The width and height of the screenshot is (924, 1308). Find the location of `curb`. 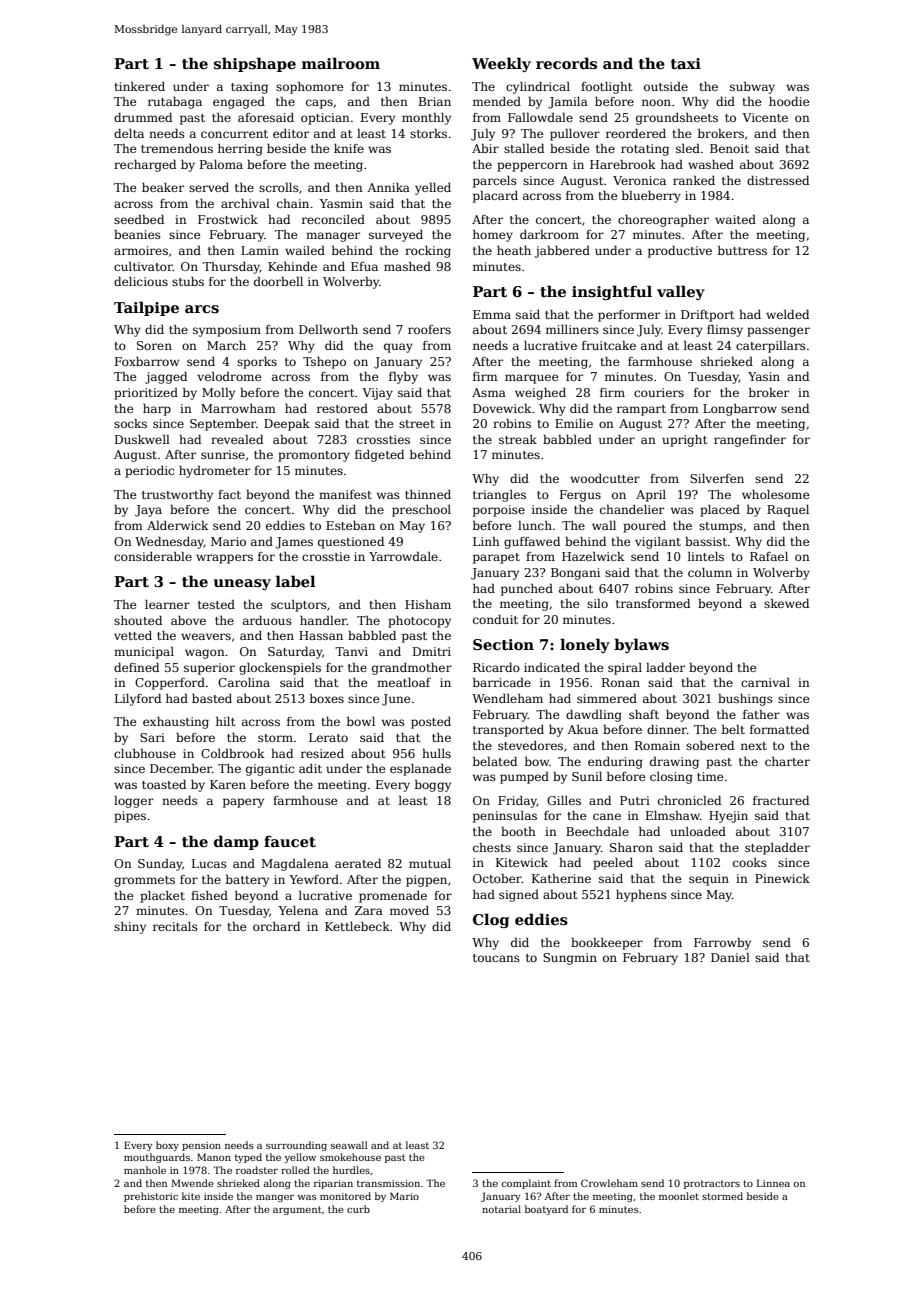

curb is located at coordinates (358, 1209).
